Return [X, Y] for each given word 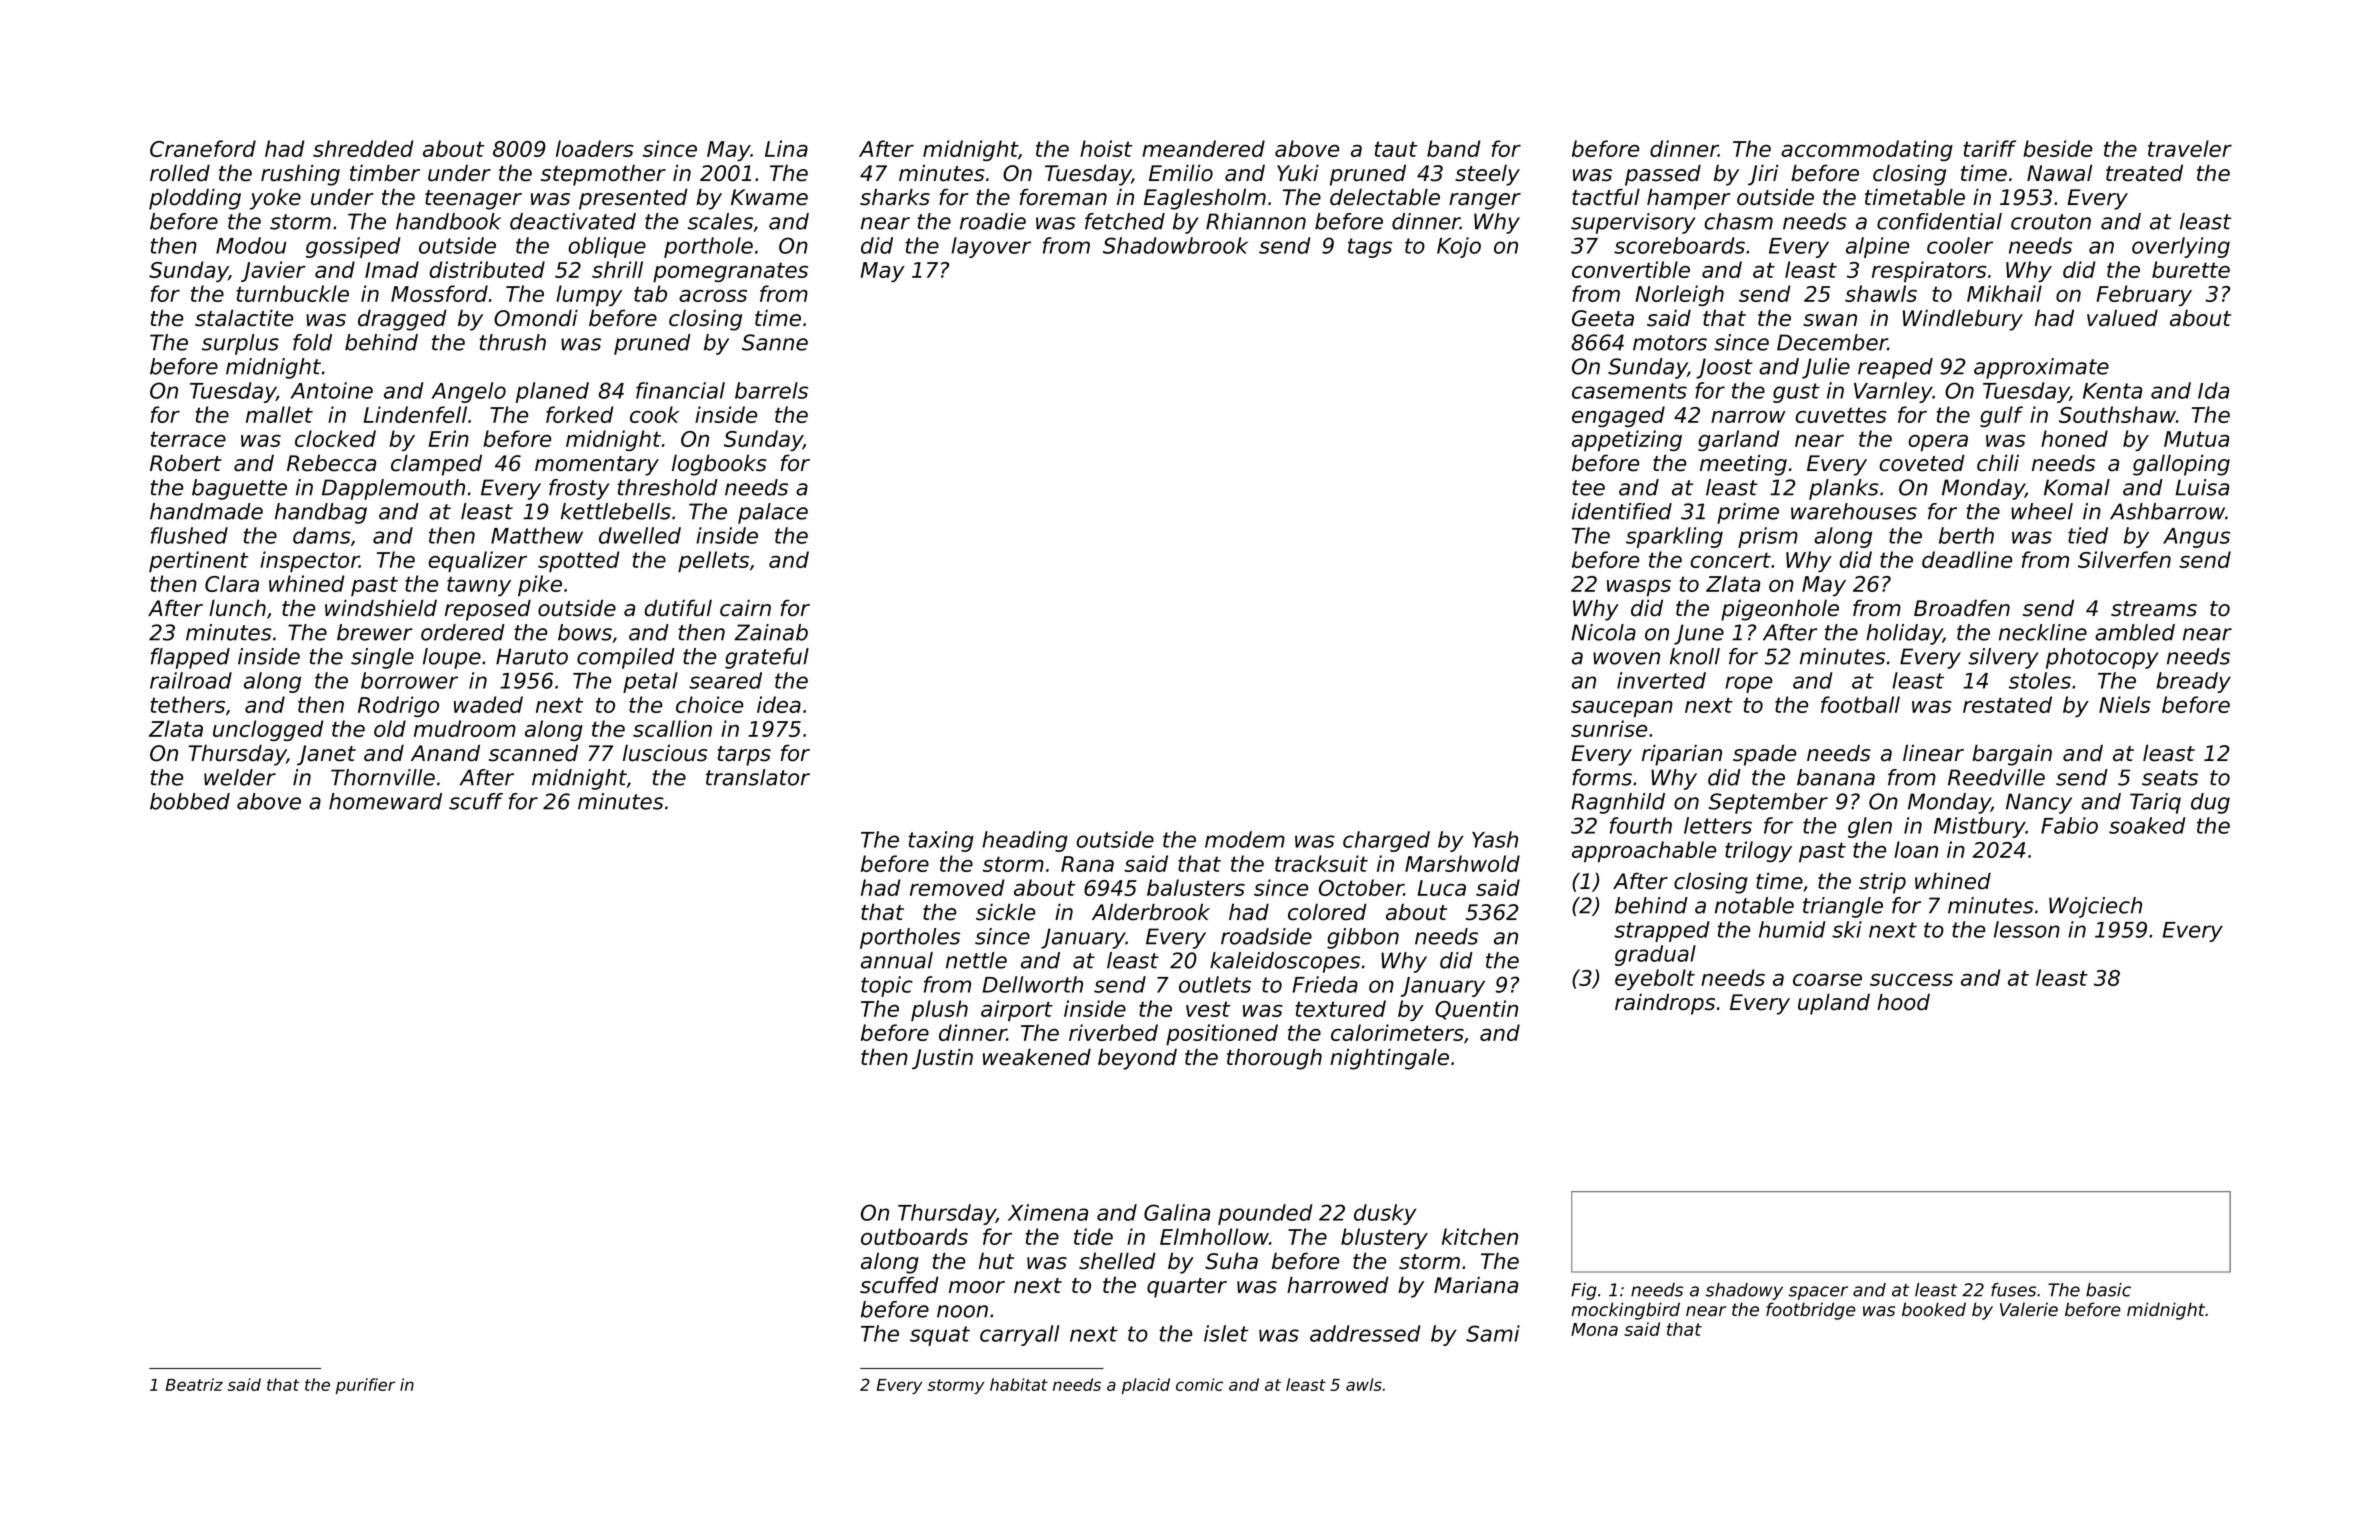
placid [1146, 1386]
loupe [452, 658]
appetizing [1627, 440]
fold [312, 342]
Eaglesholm [1205, 199]
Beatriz [194, 1384]
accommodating [1867, 150]
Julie [1826, 368]
